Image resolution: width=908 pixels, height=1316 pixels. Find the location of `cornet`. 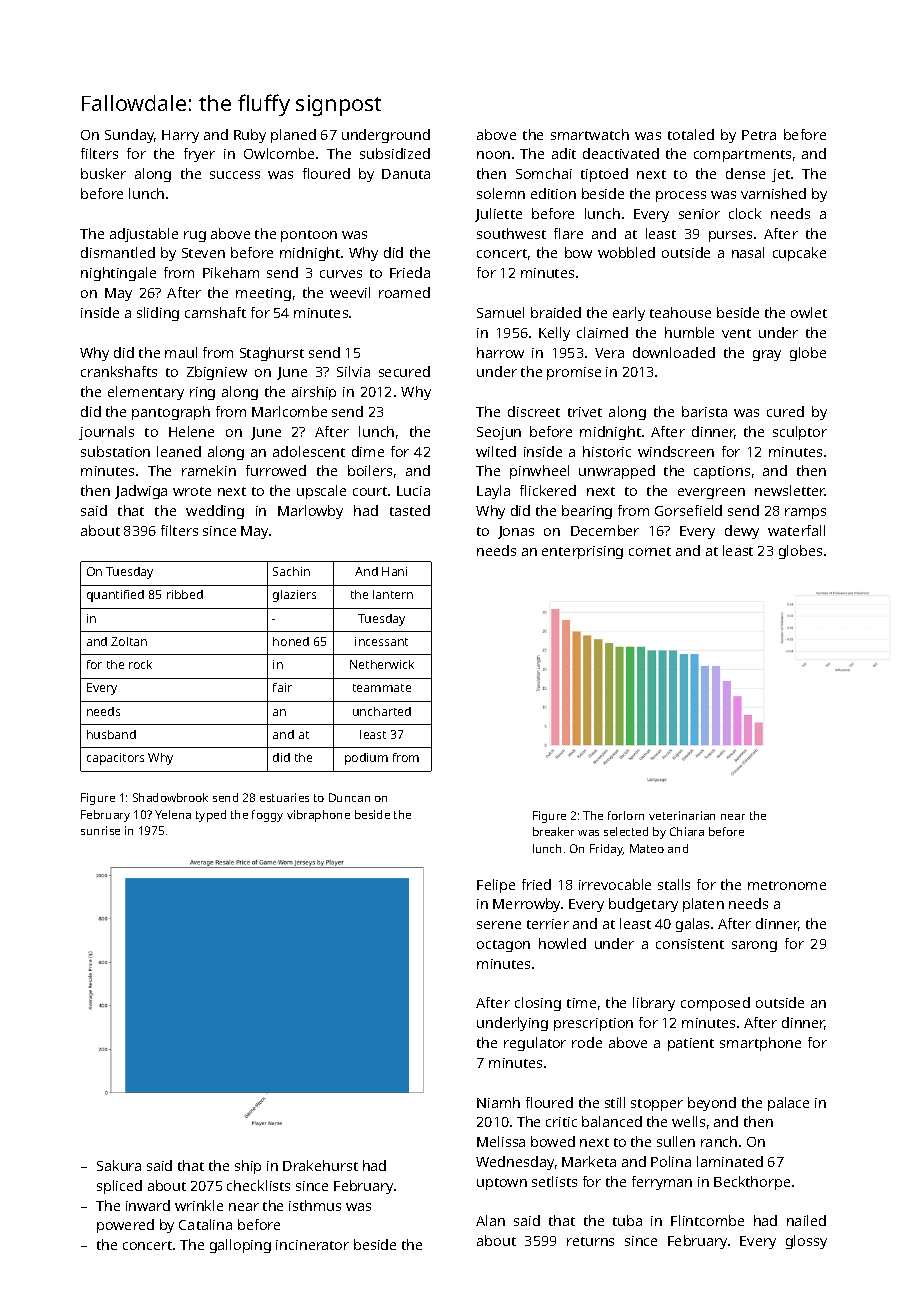

cornet is located at coordinates (650, 551).
